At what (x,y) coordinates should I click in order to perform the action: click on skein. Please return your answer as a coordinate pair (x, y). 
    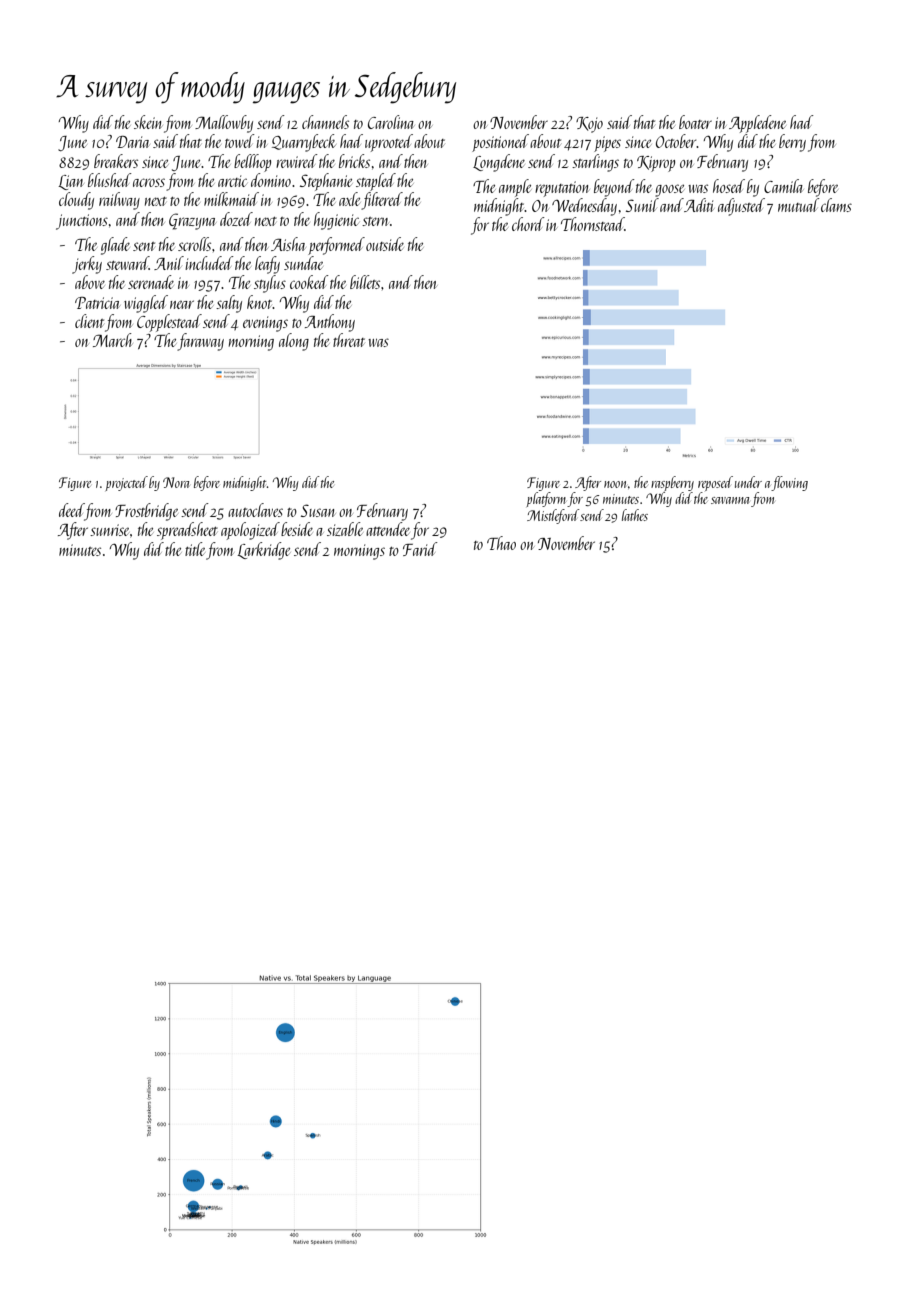
    Looking at the image, I should click on (147, 122).
